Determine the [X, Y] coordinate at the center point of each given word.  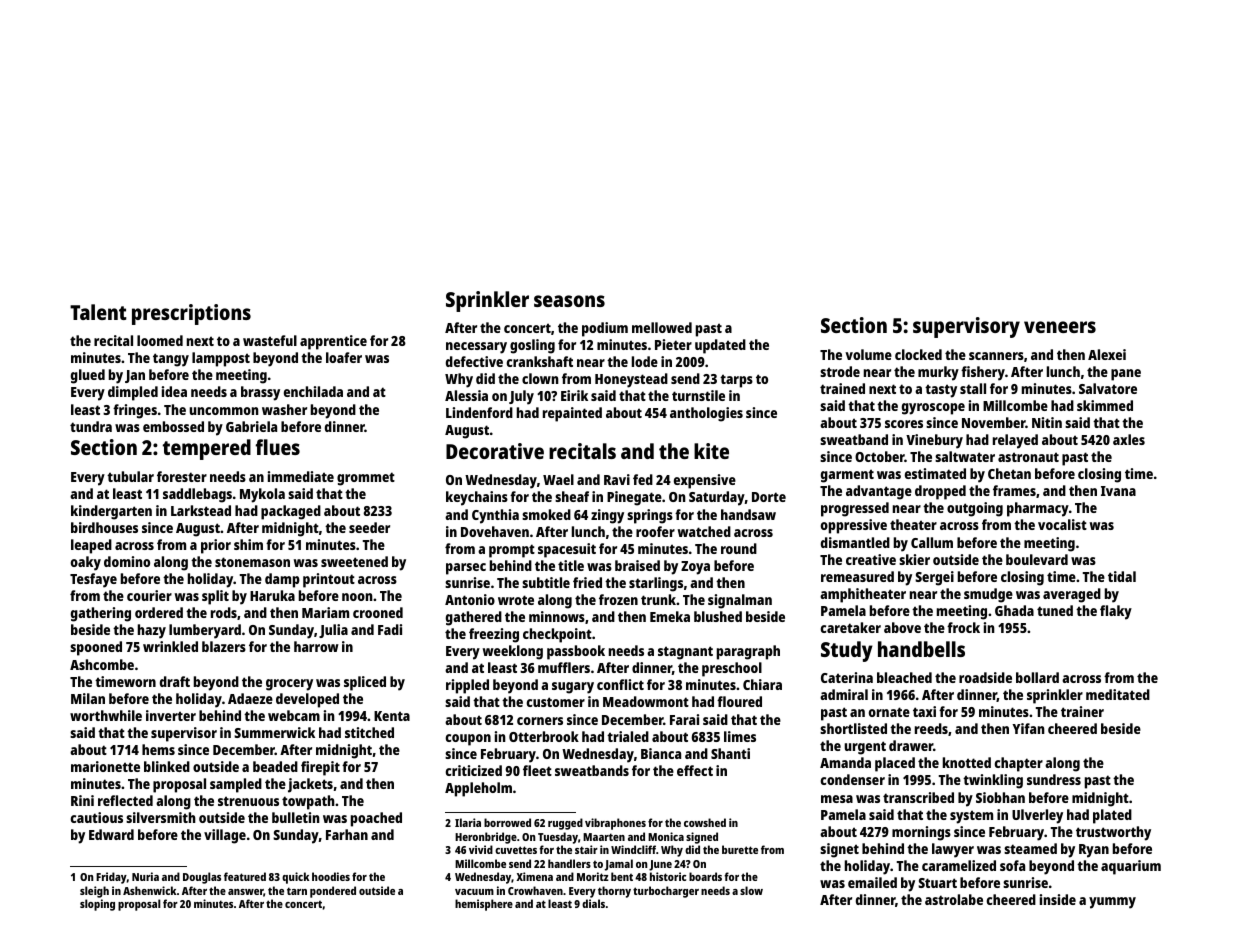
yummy [1112, 903]
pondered [333, 892]
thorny [614, 892]
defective [474, 361]
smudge [988, 595]
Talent [98, 312]
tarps [736, 381]
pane [1126, 375]
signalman [740, 601]
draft [175, 681]
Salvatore [1108, 388]
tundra [91, 426]
